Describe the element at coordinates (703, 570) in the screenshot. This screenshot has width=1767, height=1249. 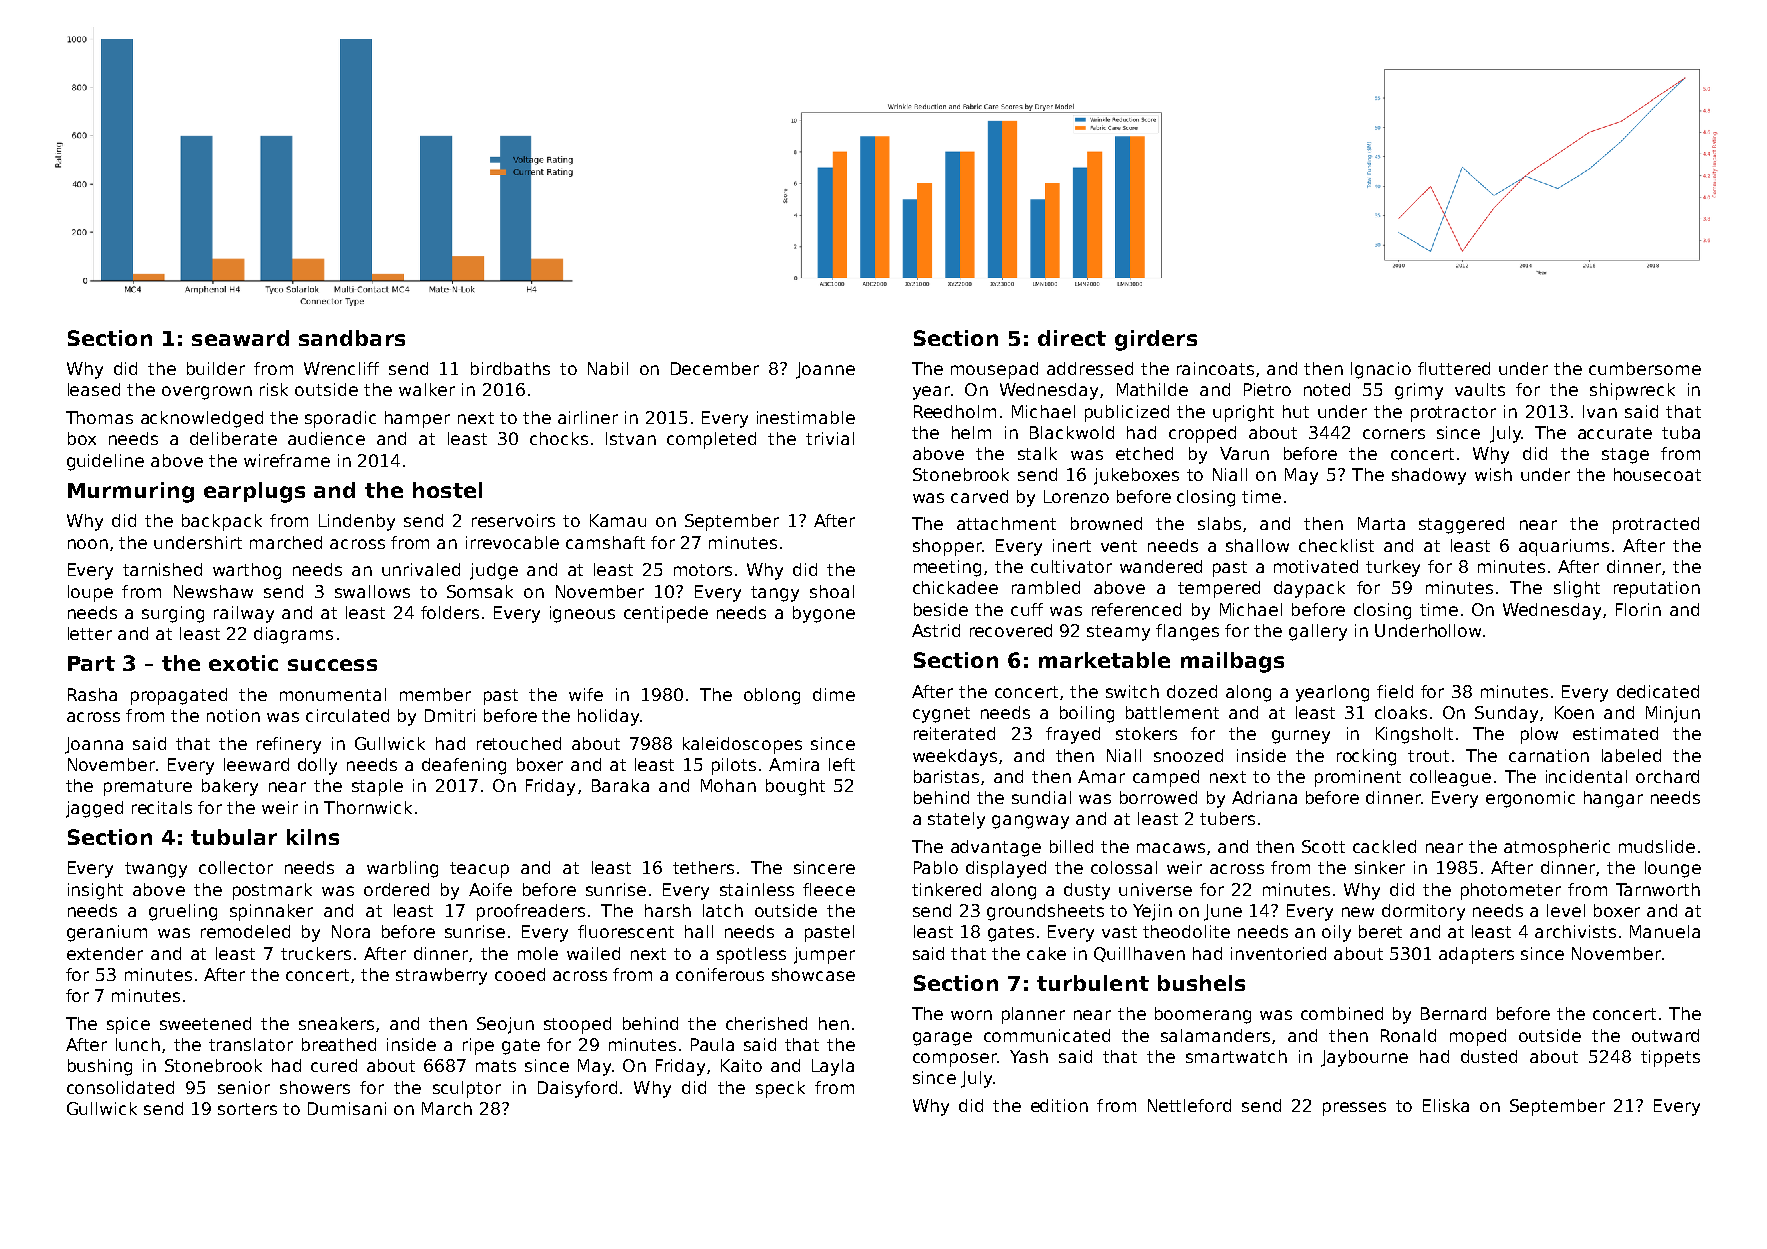
I see `motors` at that location.
